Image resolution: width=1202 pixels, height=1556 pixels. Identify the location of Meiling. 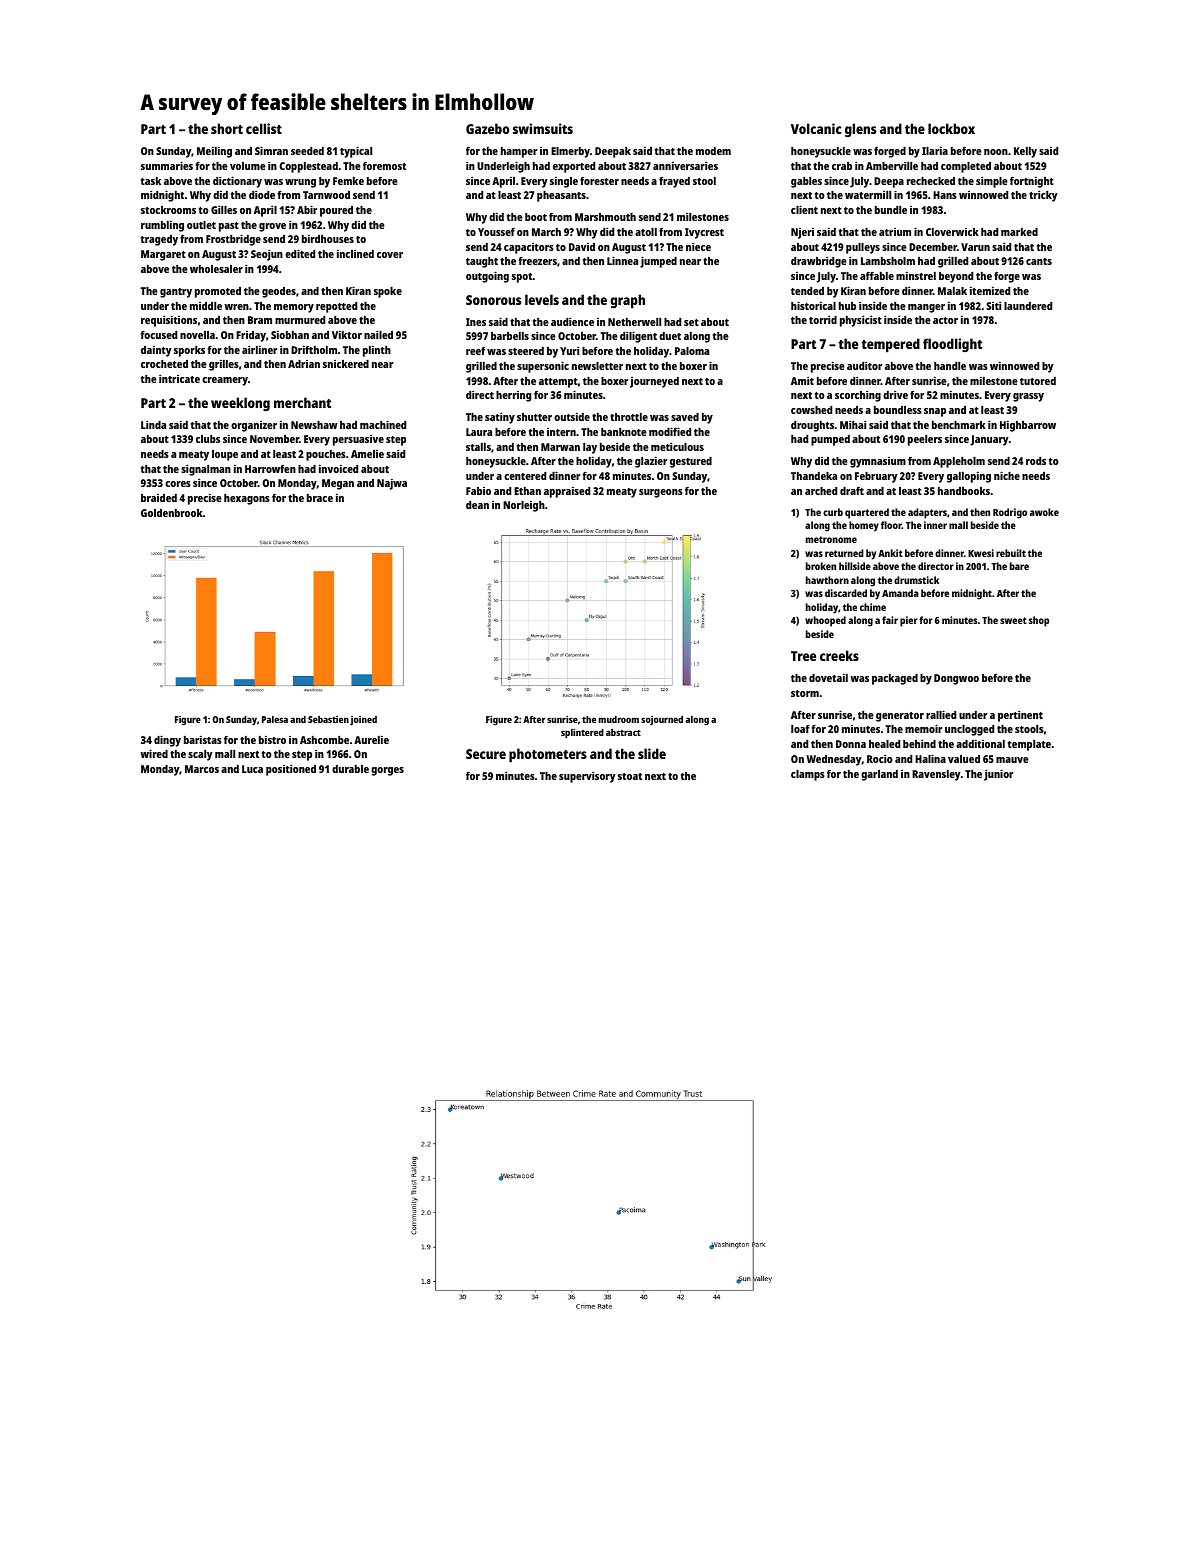
(214, 152).
